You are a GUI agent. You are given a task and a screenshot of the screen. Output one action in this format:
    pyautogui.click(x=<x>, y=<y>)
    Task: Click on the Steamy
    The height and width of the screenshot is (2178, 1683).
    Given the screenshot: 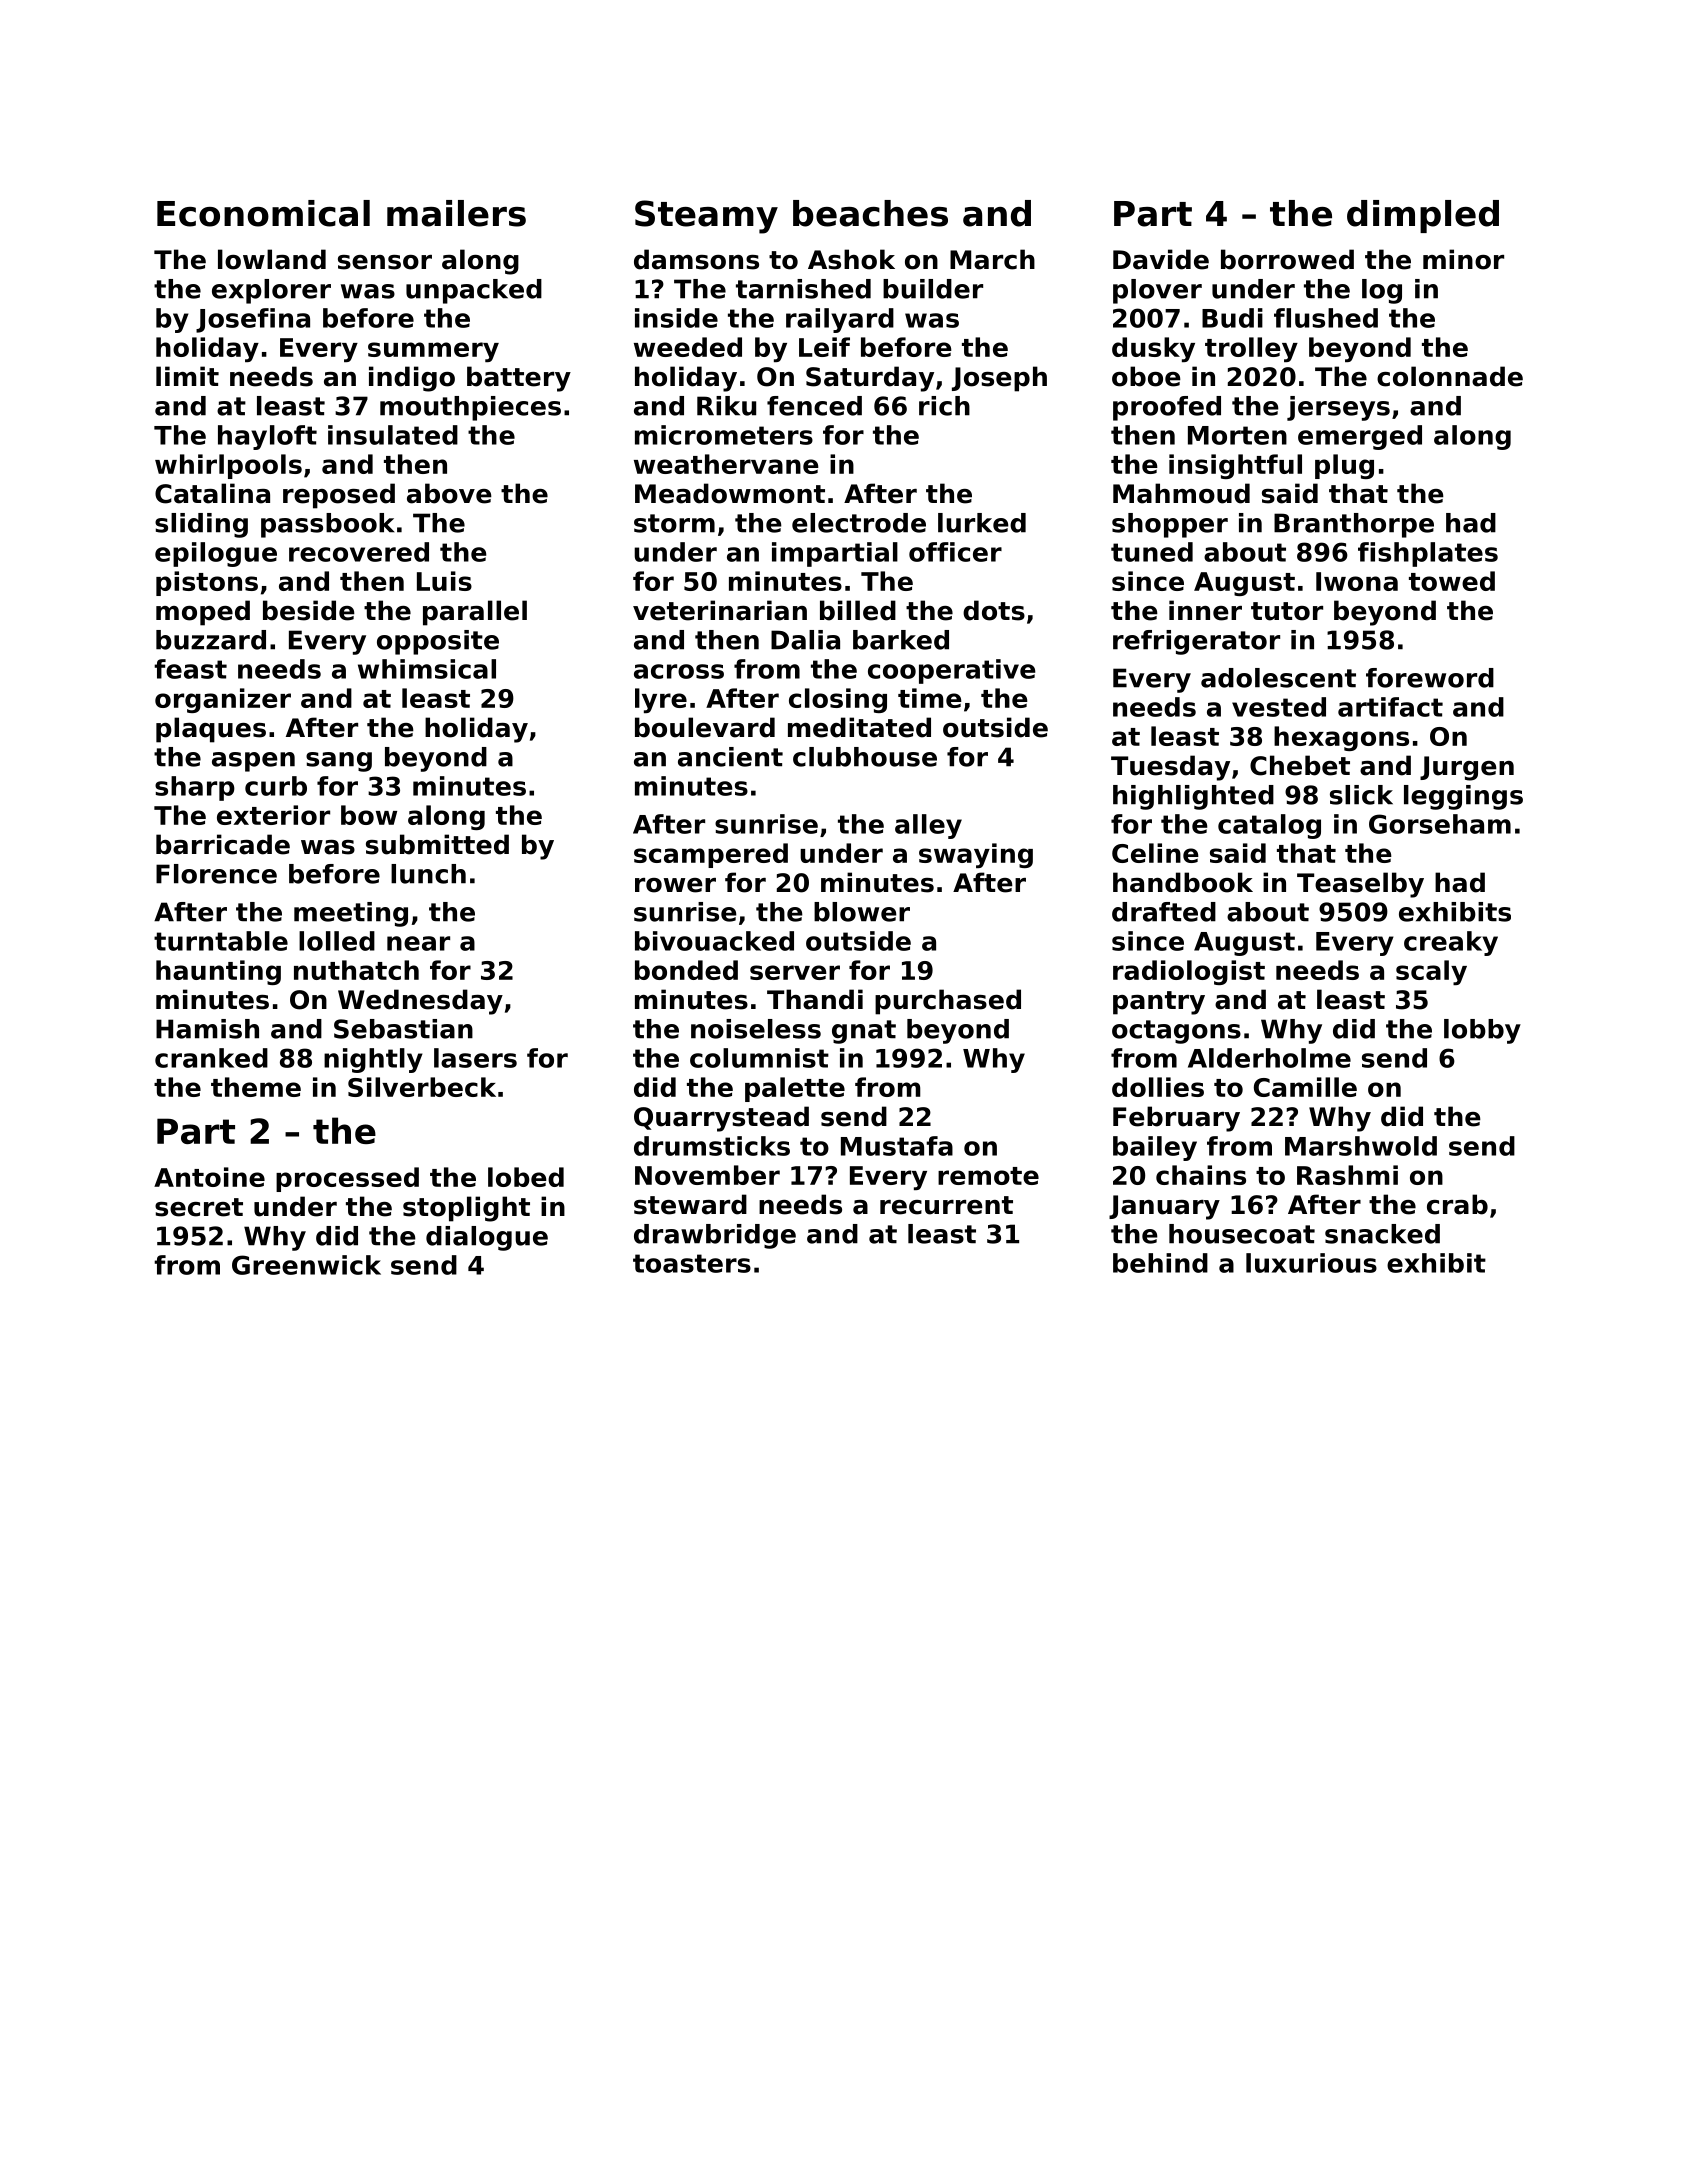 What is the action you would take?
    pyautogui.click(x=706, y=217)
